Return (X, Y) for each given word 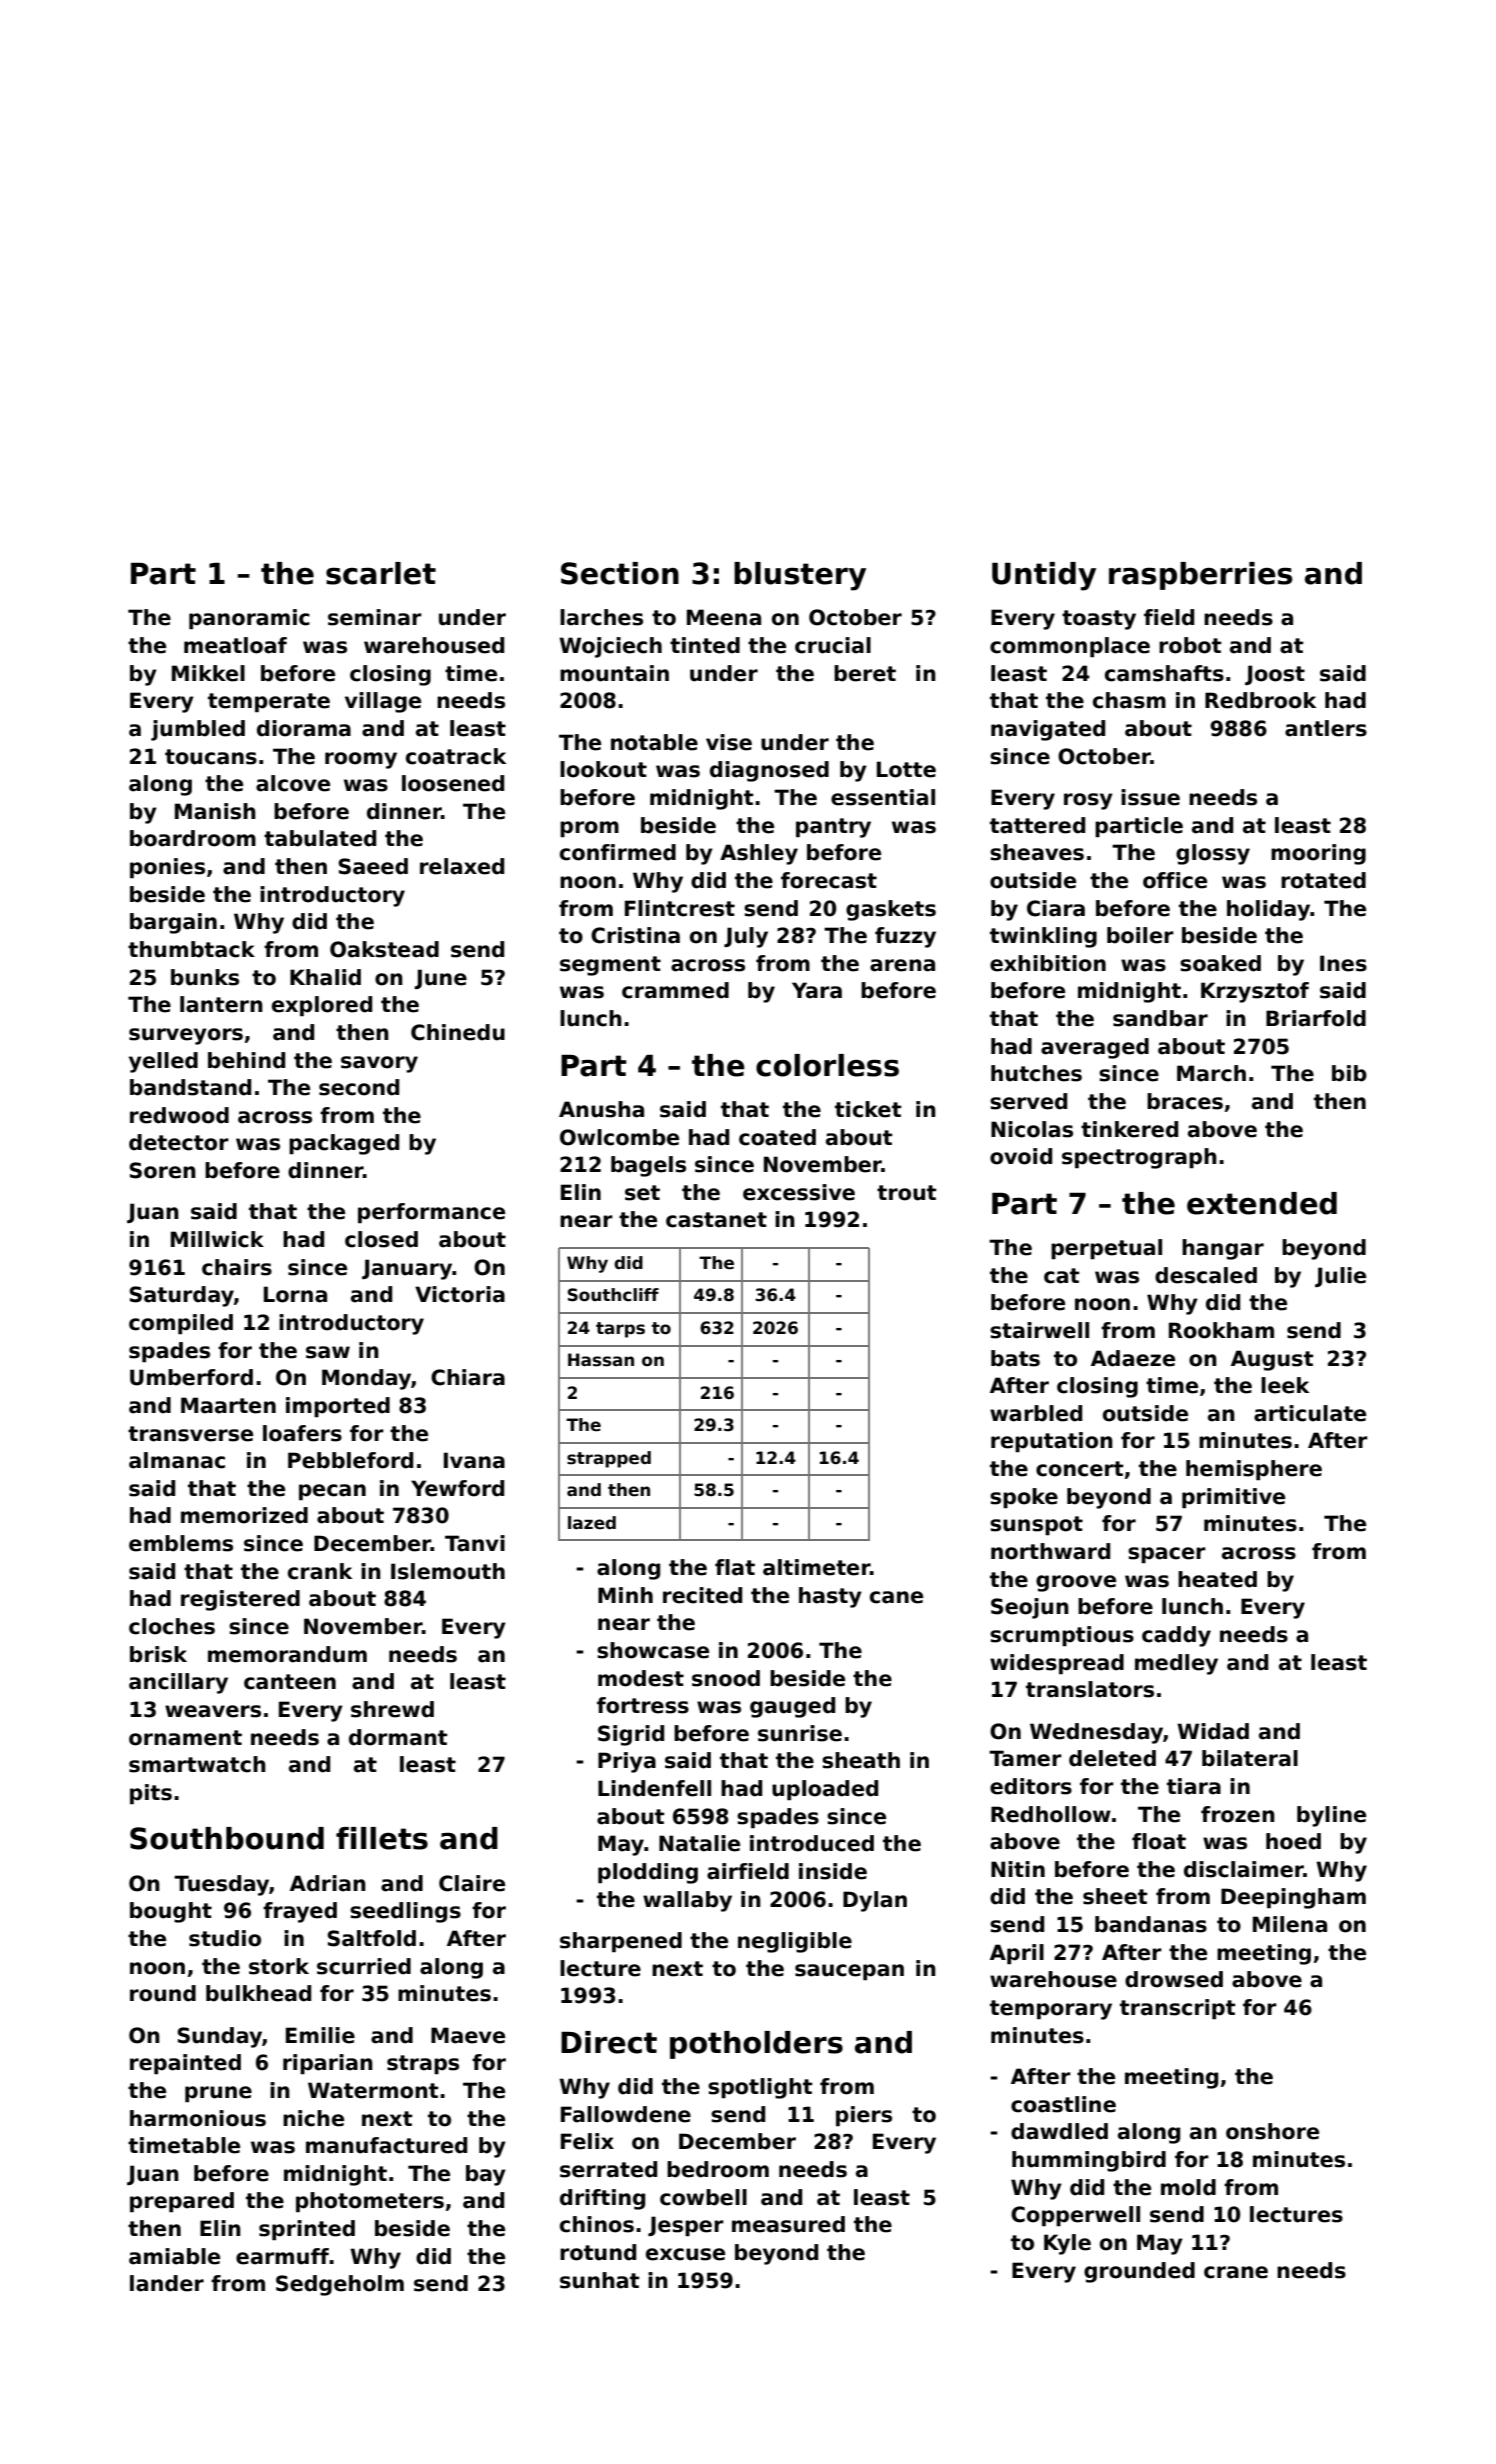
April (1017, 1954)
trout (906, 1193)
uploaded (825, 1790)
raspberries (1200, 576)
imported (338, 1407)
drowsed (1174, 1979)
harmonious (198, 2118)
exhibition (1048, 963)
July (746, 937)
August (1272, 1360)
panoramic (249, 619)
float (1159, 1841)
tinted (705, 645)
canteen (290, 1682)
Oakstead (384, 949)
